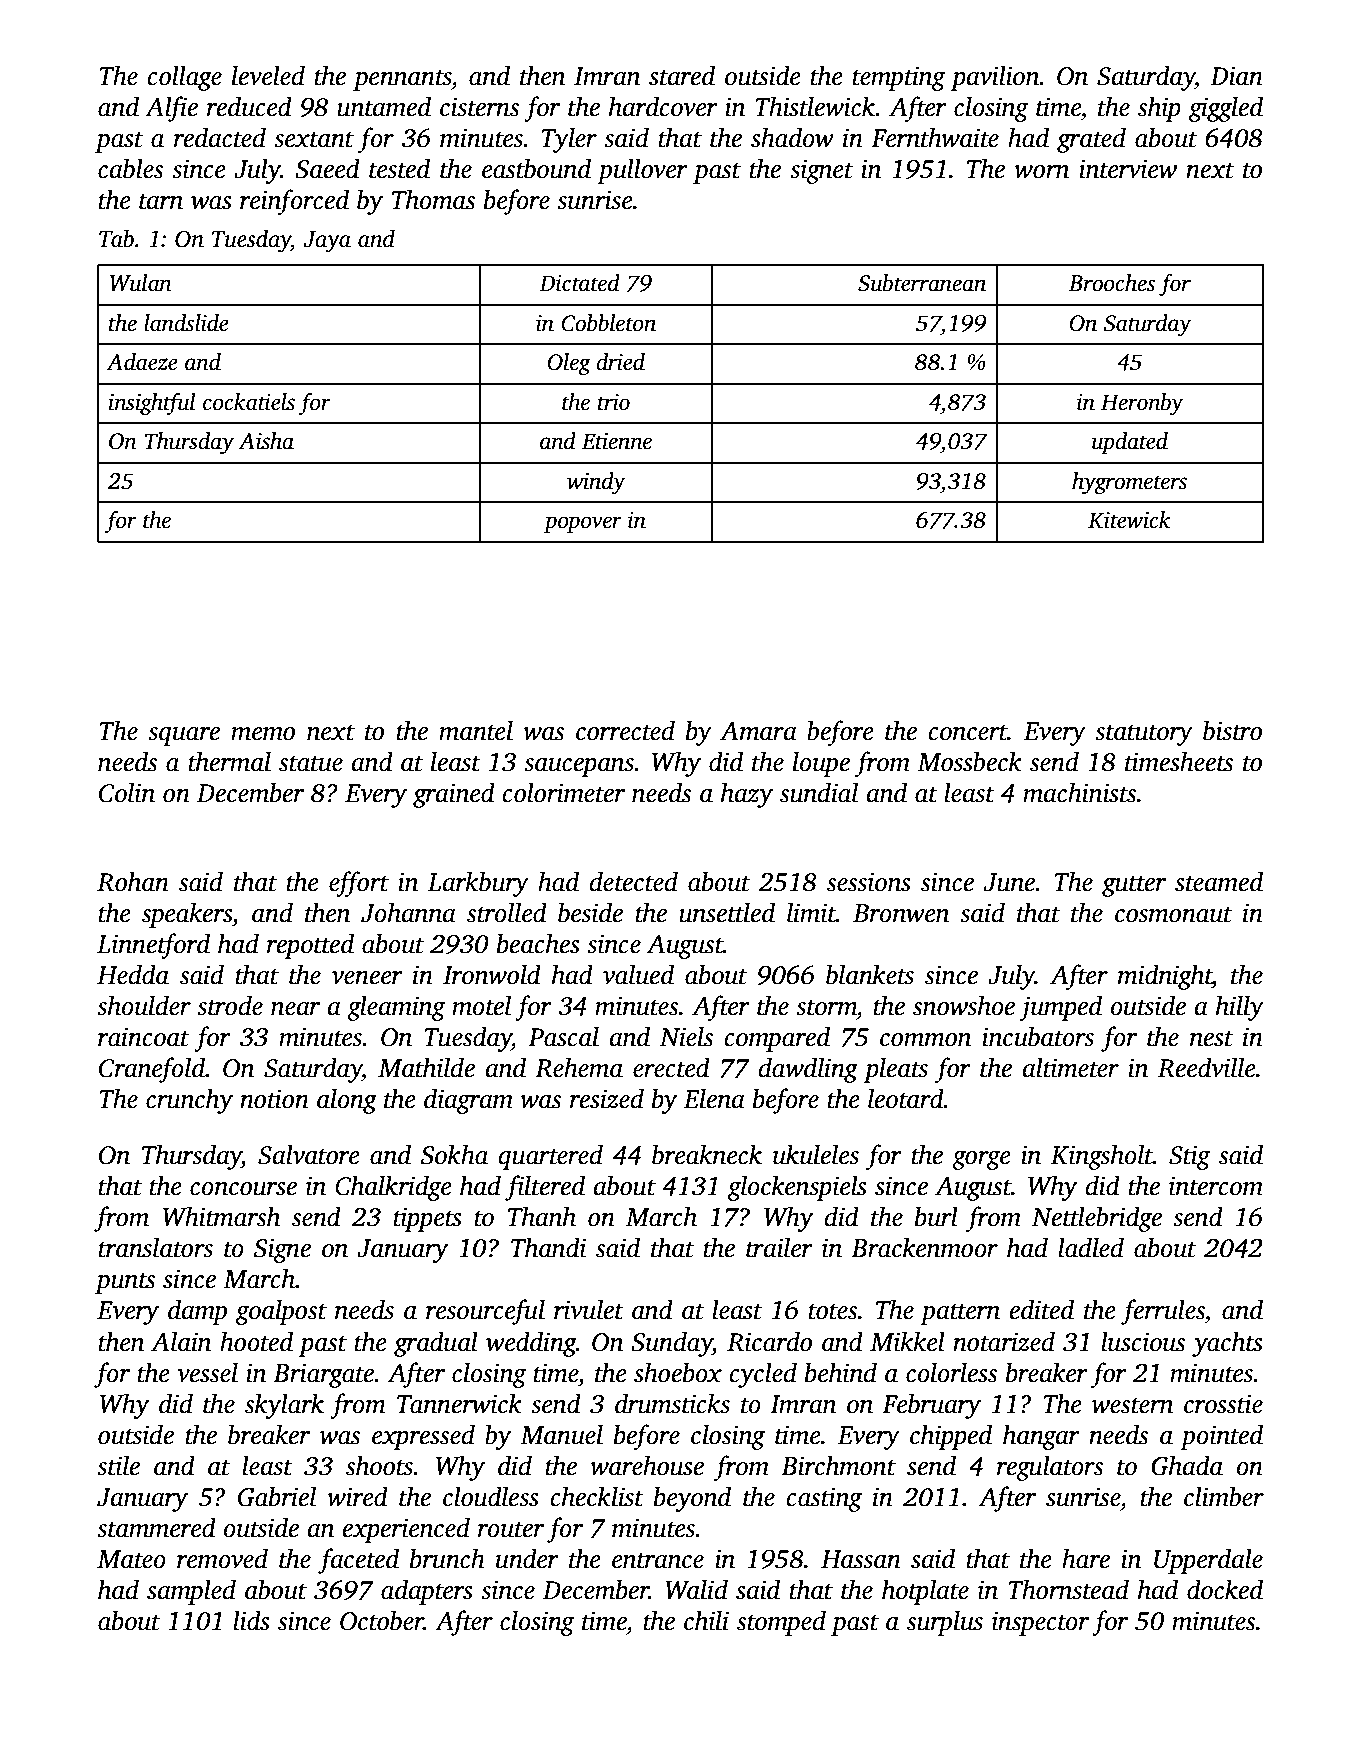 The width and height of the image is (1361, 1761). I want to click on sextant, so click(314, 139).
